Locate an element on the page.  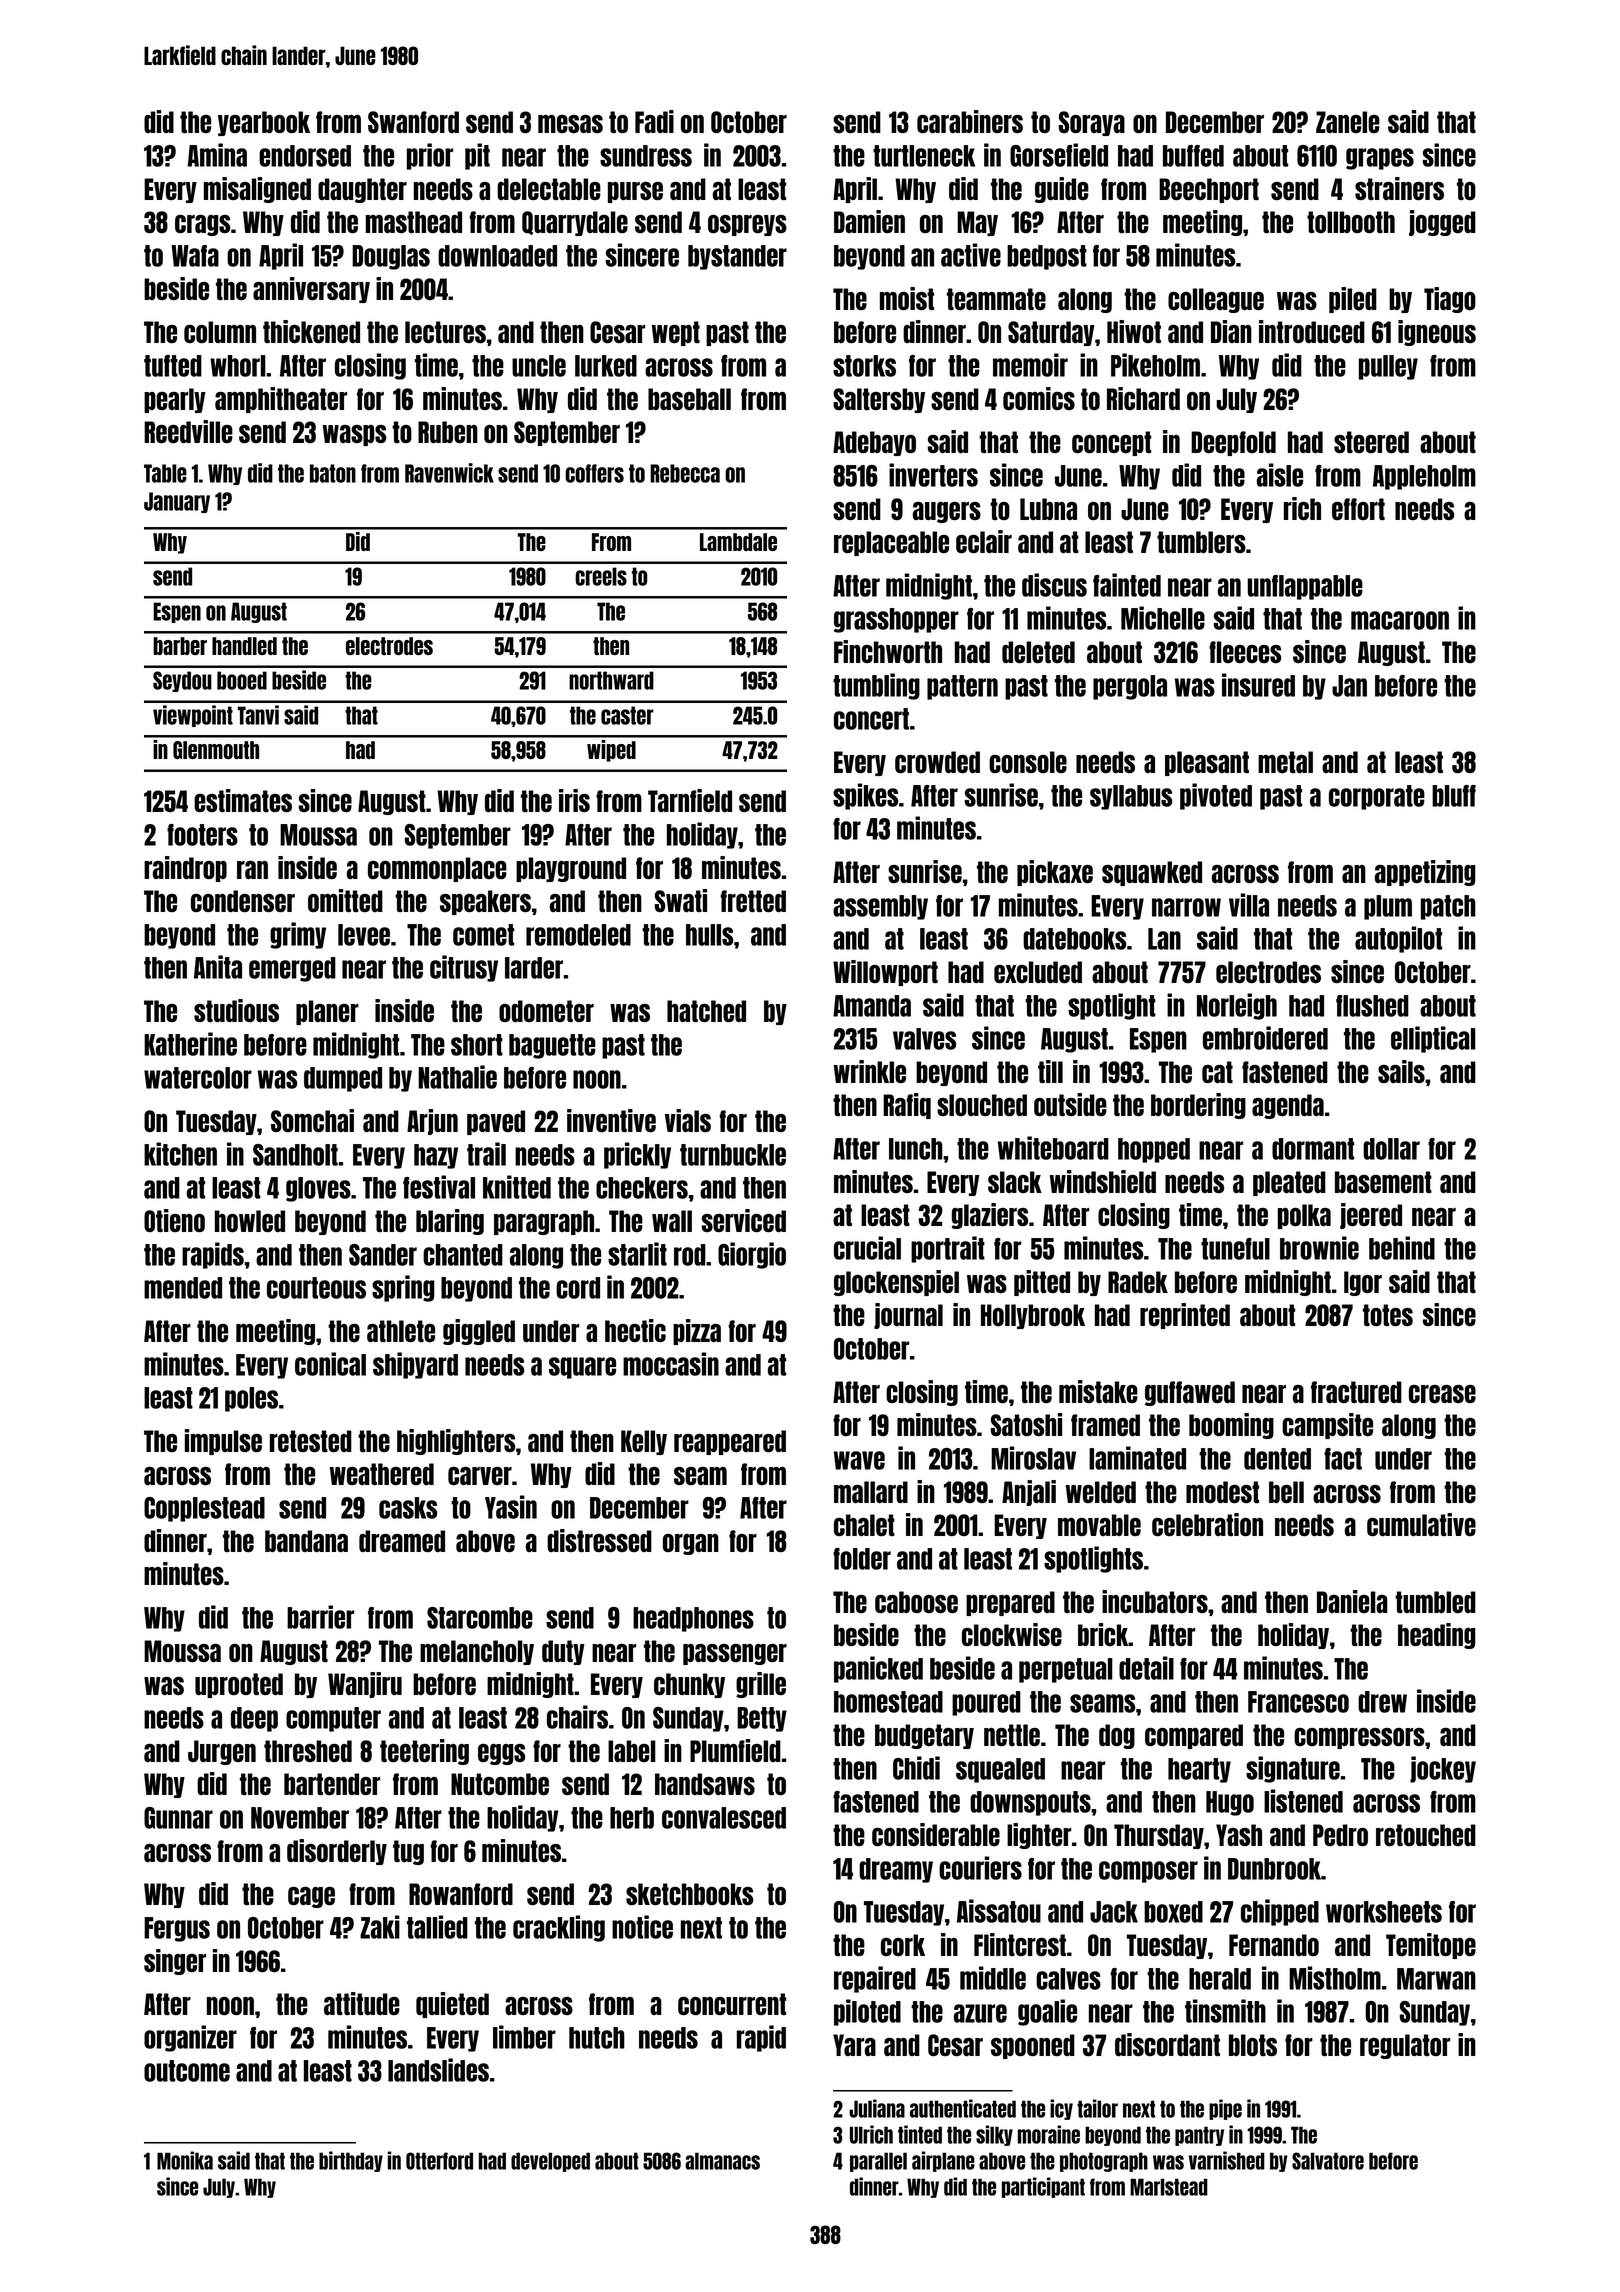
Swanford is located at coordinates (413, 122).
